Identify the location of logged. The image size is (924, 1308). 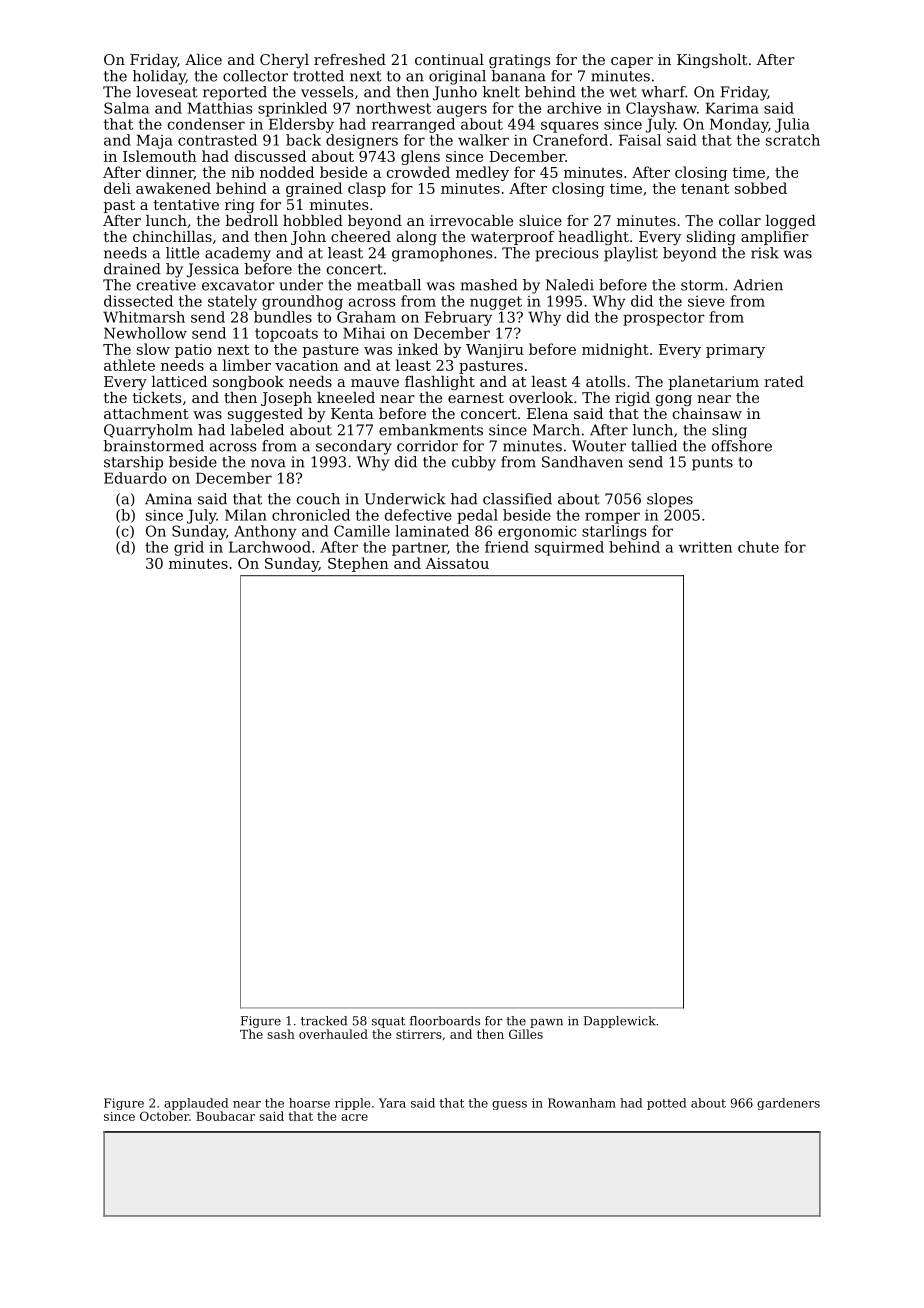
(790, 222).
